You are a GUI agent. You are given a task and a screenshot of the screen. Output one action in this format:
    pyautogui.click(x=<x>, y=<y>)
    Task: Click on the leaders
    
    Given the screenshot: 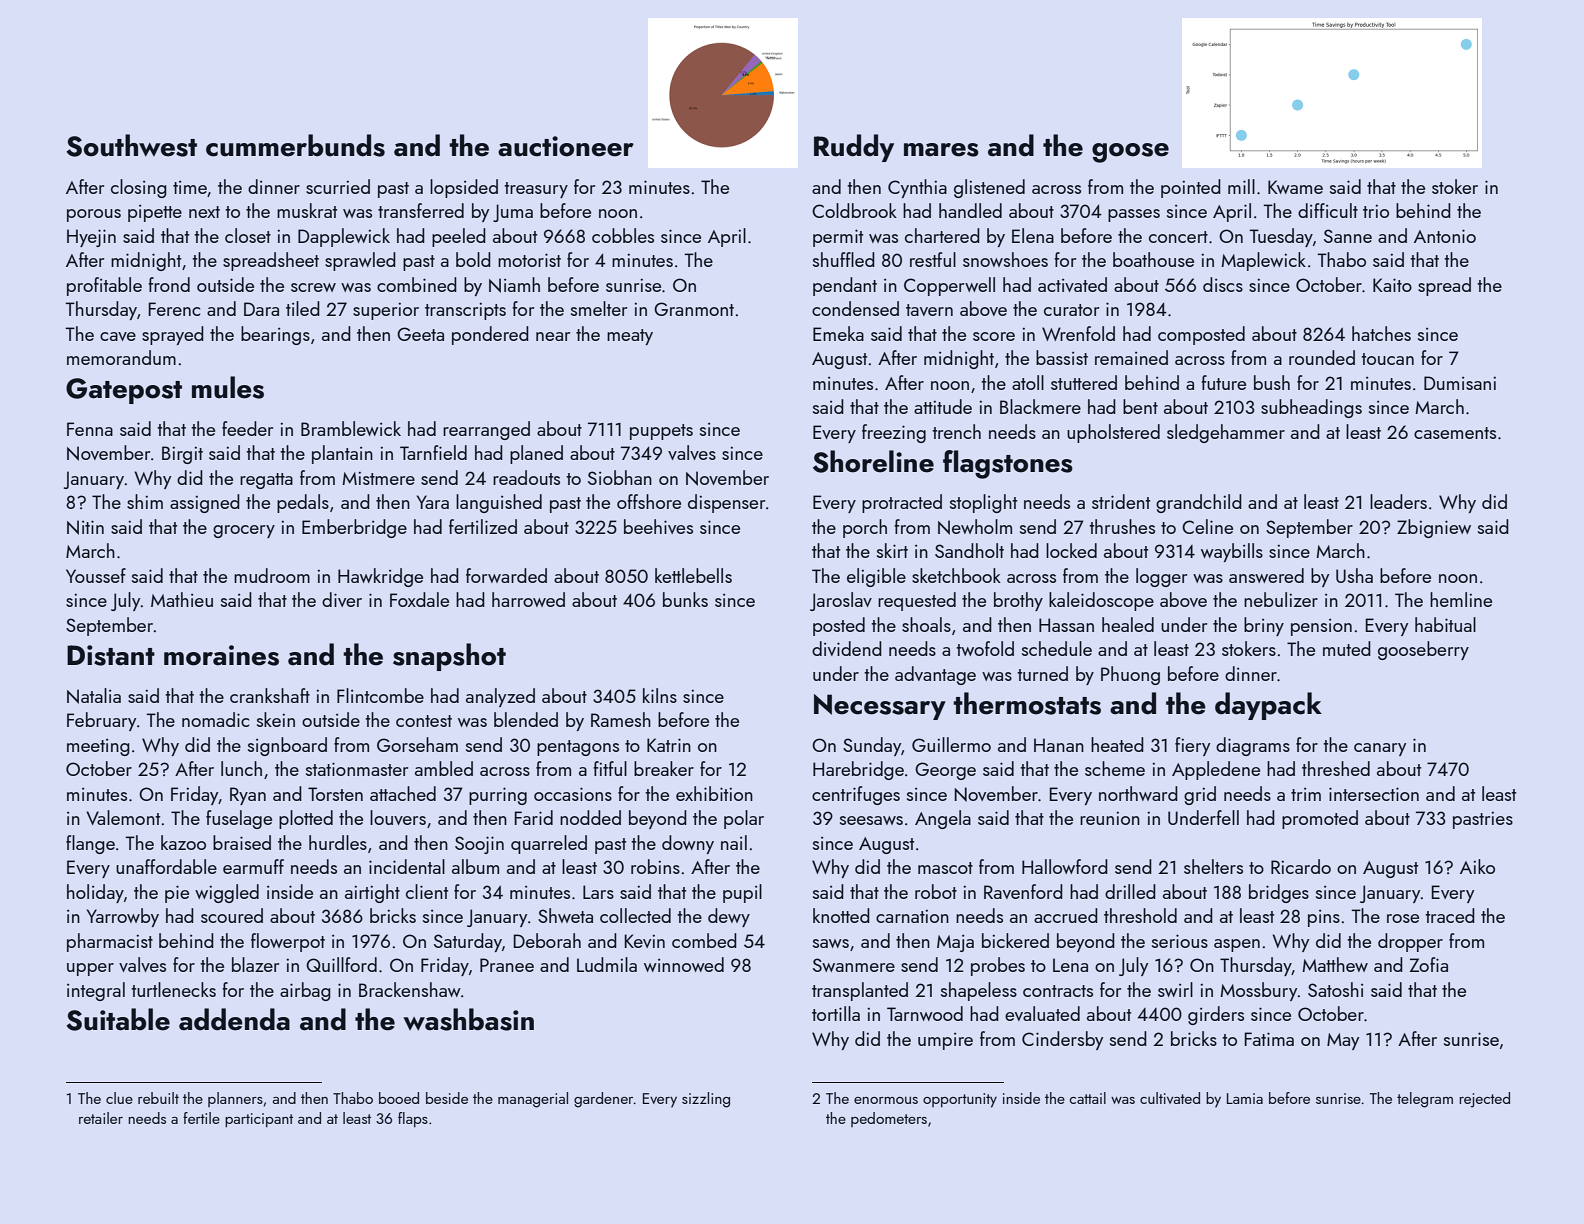 What is the action you would take?
    pyautogui.click(x=1398, y=501)
